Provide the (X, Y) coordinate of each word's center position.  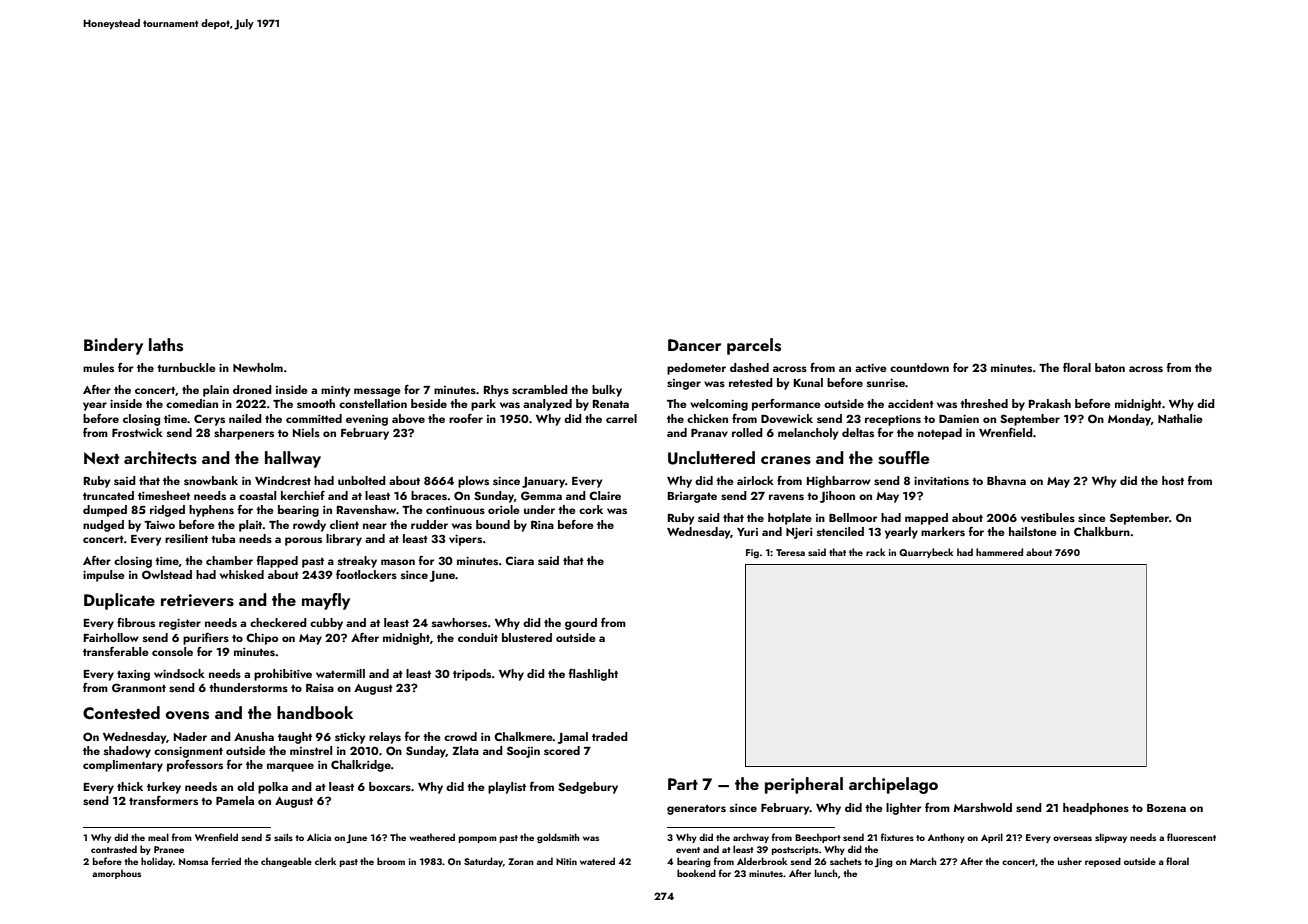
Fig (752, 554)
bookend (696, 873)
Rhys (496, 391)
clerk (325, 861)
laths (166, 345)
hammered (999, 552)
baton (1110, 367)
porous (303, 541)
